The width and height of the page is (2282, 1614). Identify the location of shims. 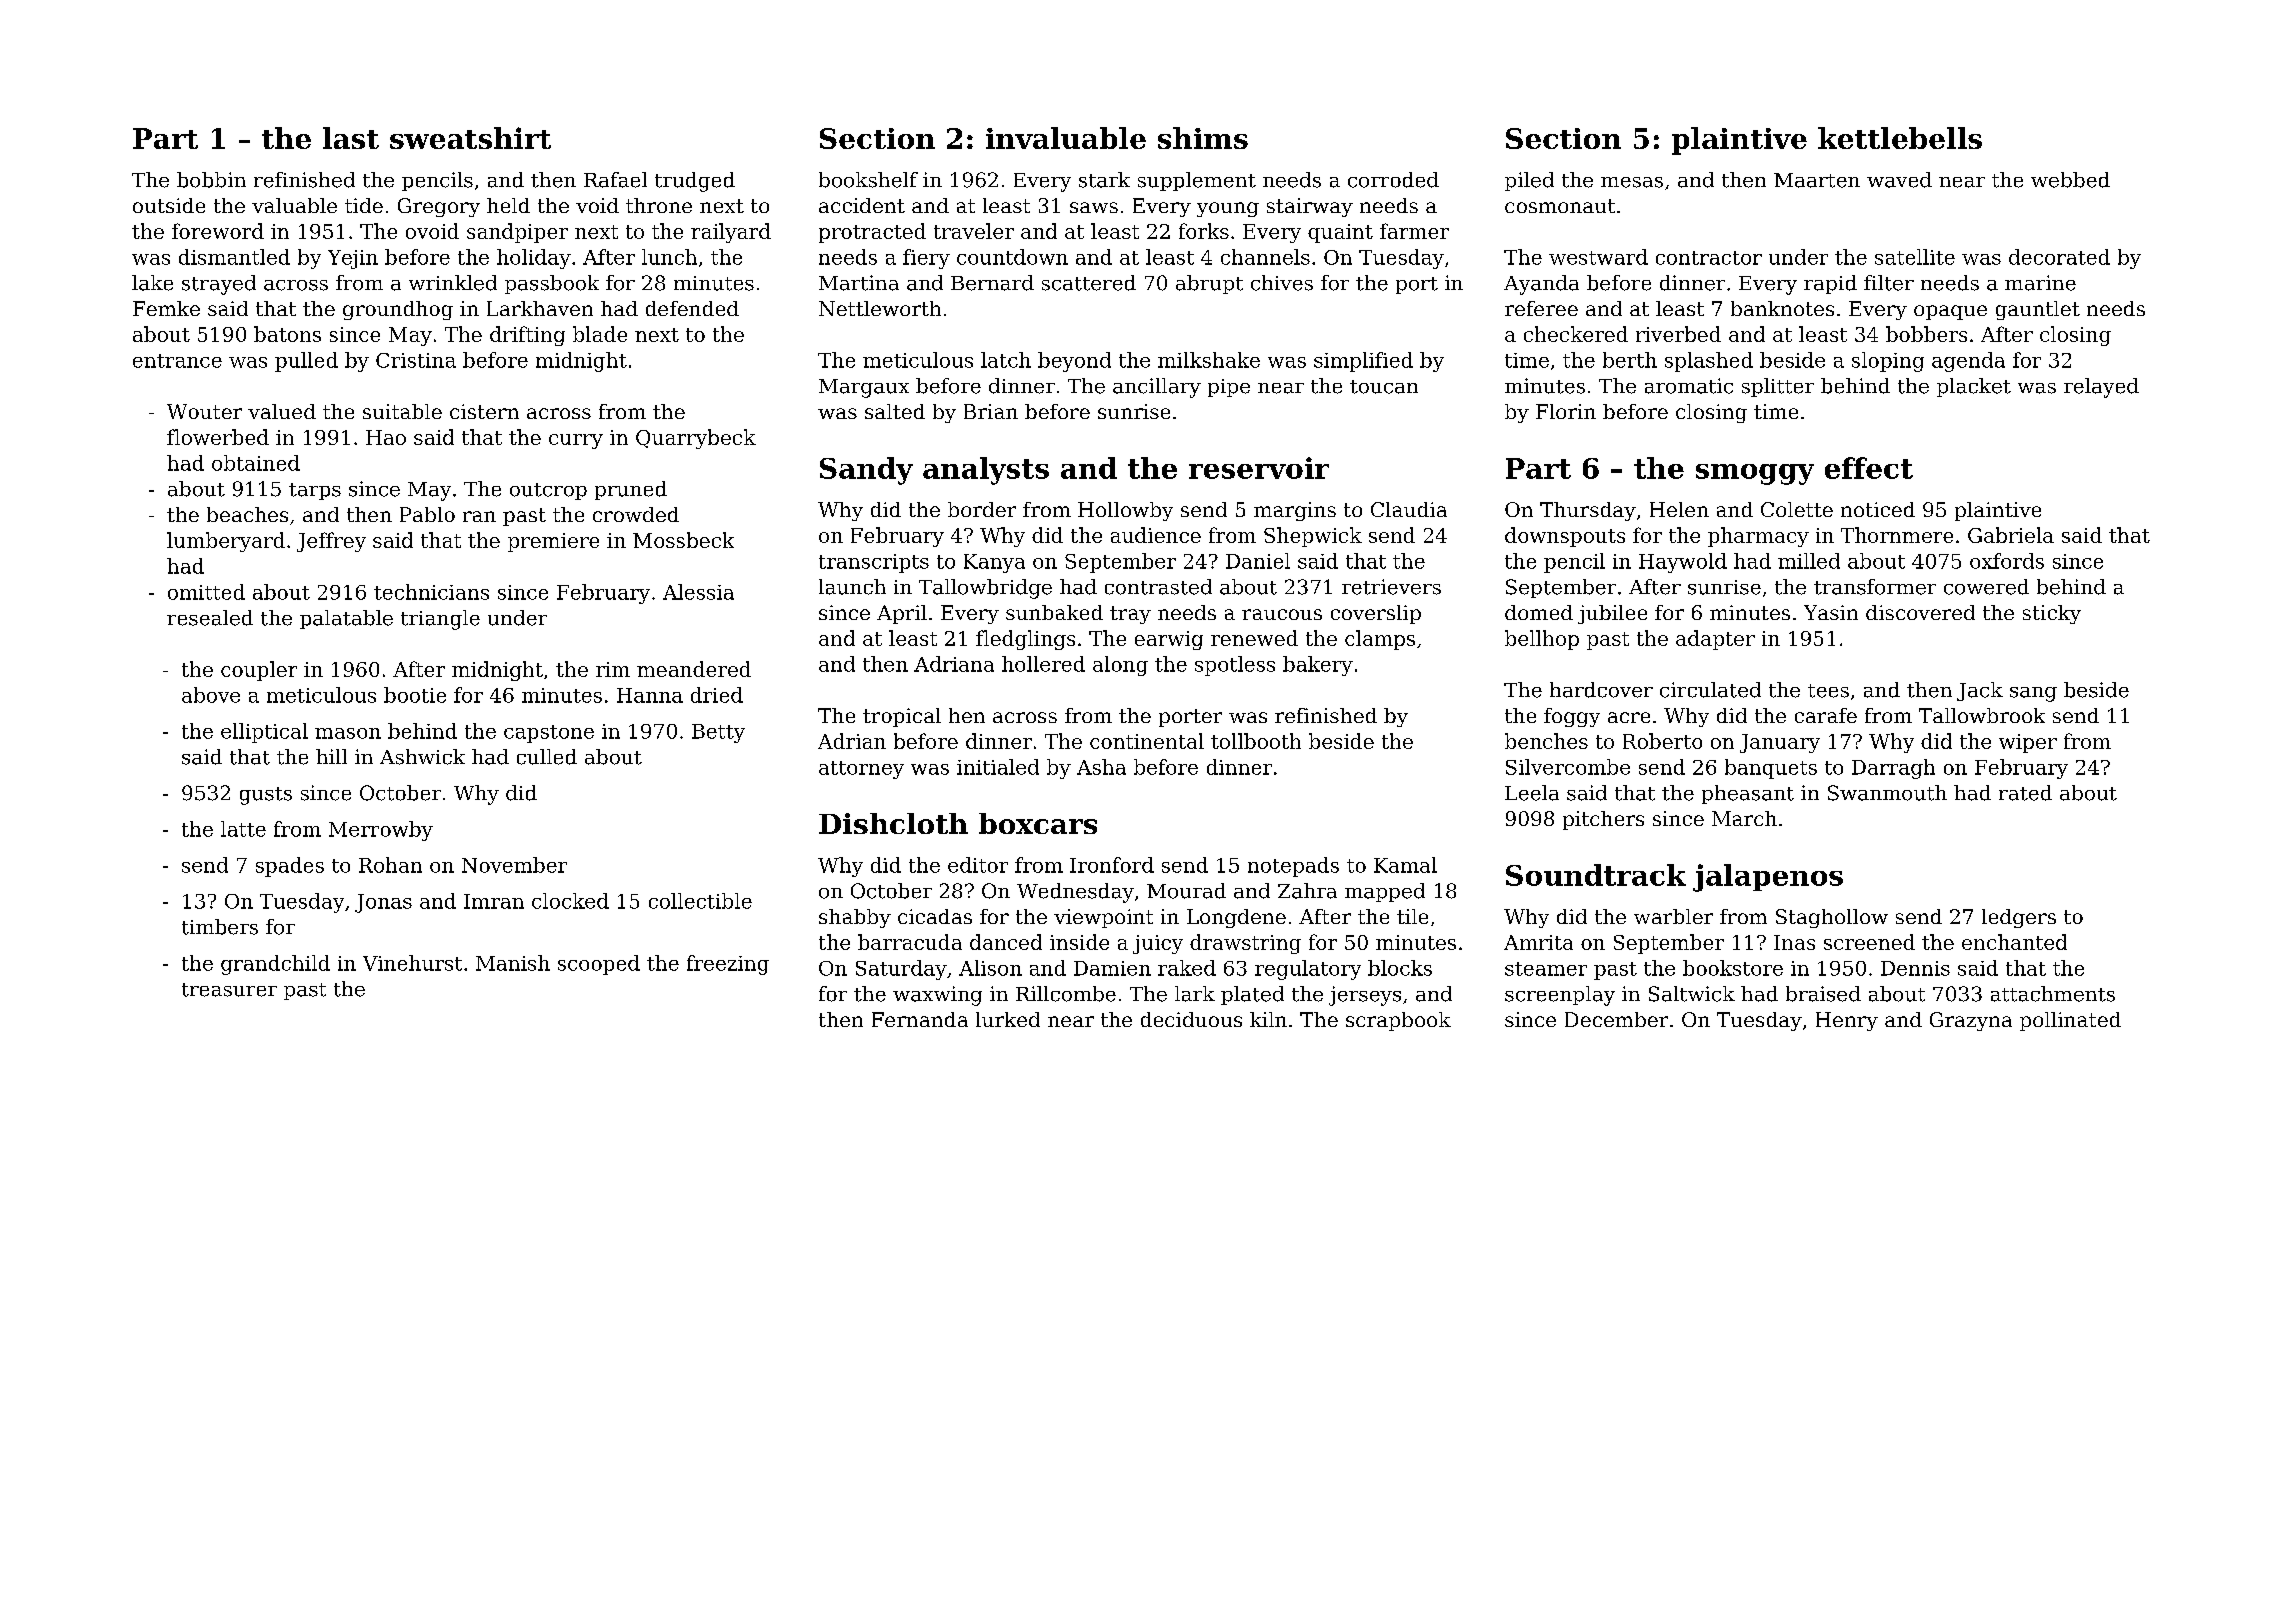
(1203, 138).
